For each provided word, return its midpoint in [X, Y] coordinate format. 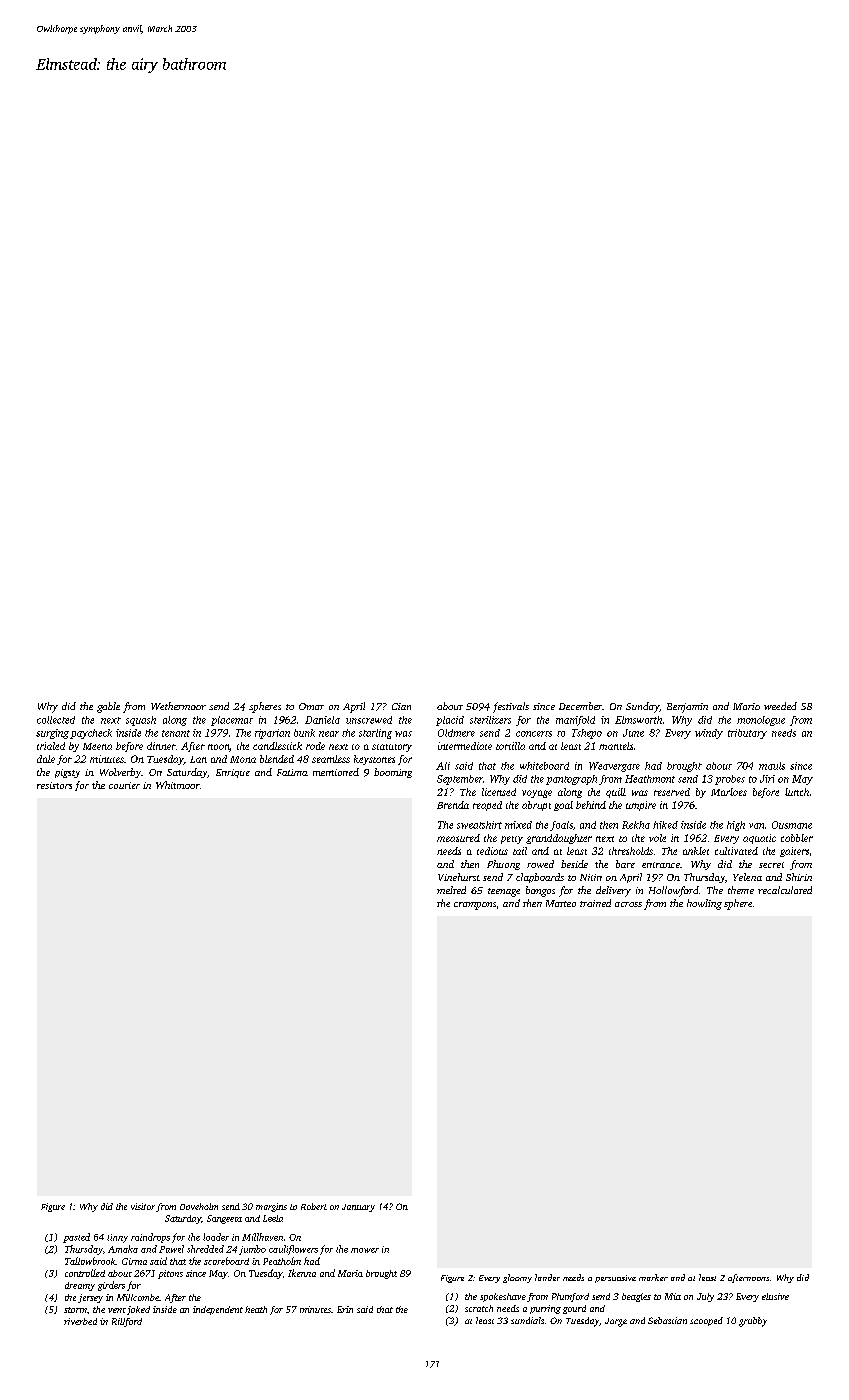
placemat [232, 721]
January [358, 1208]
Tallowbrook [90, 1261]
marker [653, 1277]
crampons [475, 906]
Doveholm [199, 1206]
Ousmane [792, 825]
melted [451, 890]
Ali [443, 766]
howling [704, 904]
